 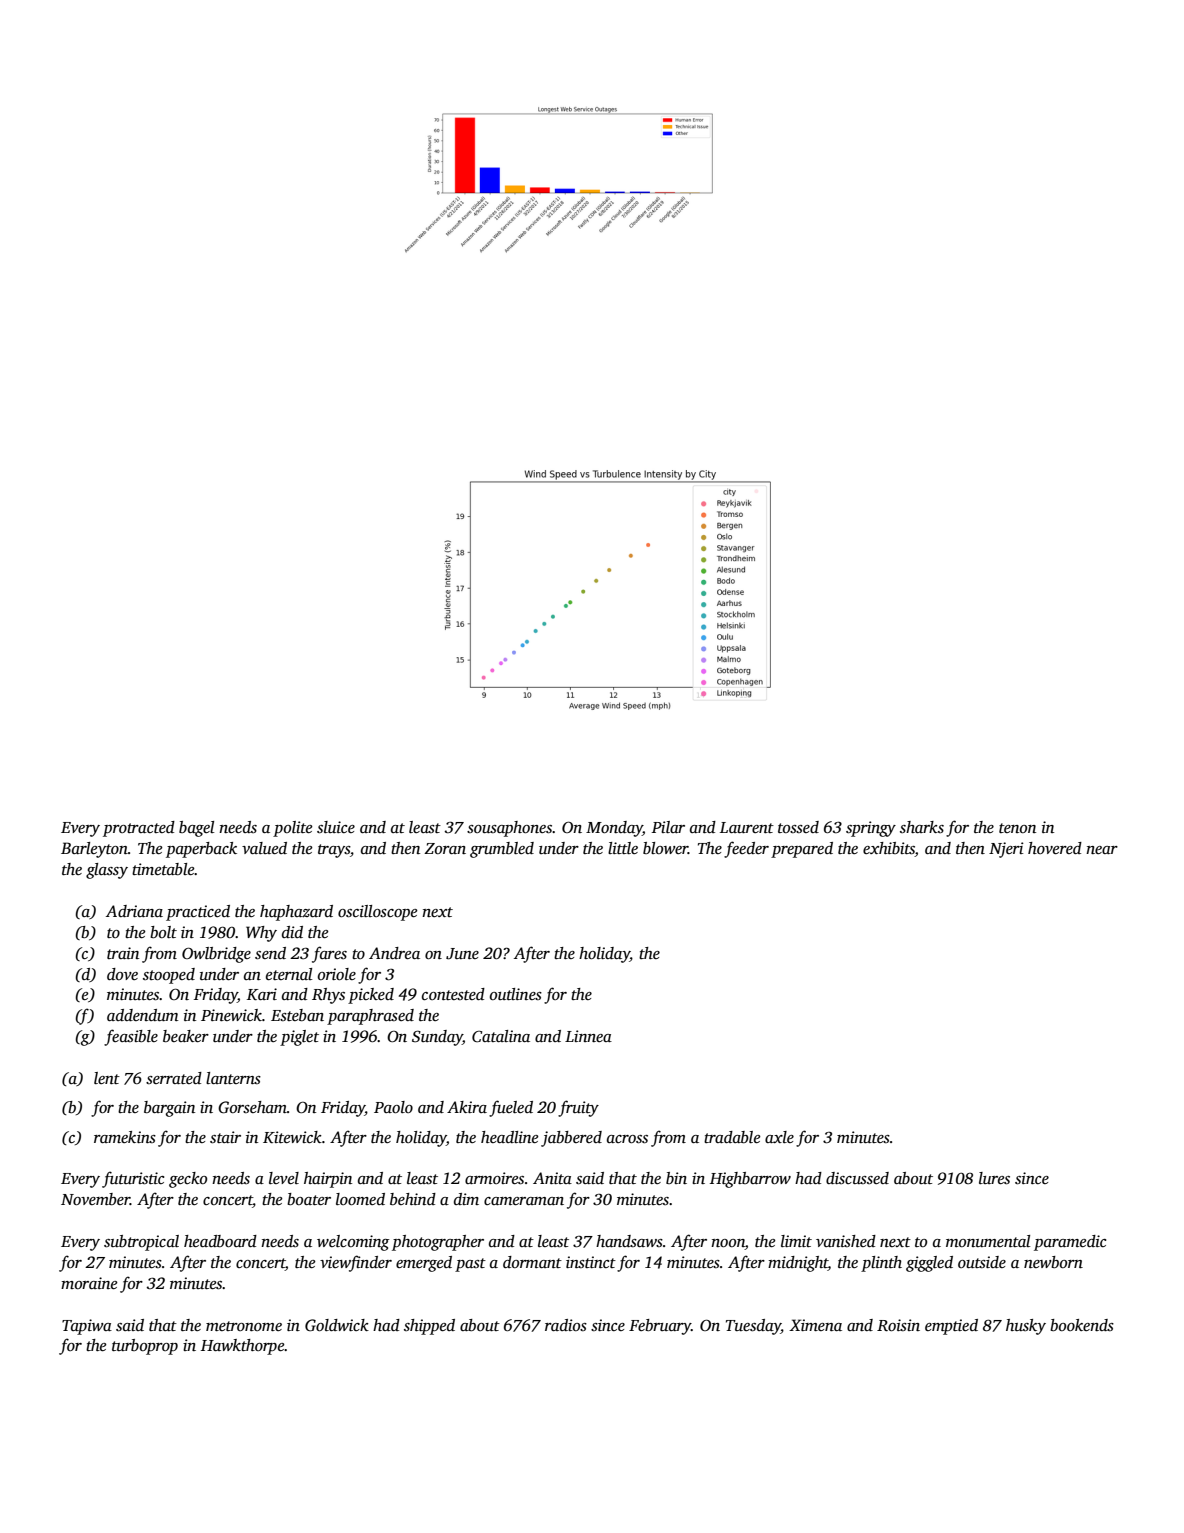 I want to click on valued, so click(x=264, y=848).
